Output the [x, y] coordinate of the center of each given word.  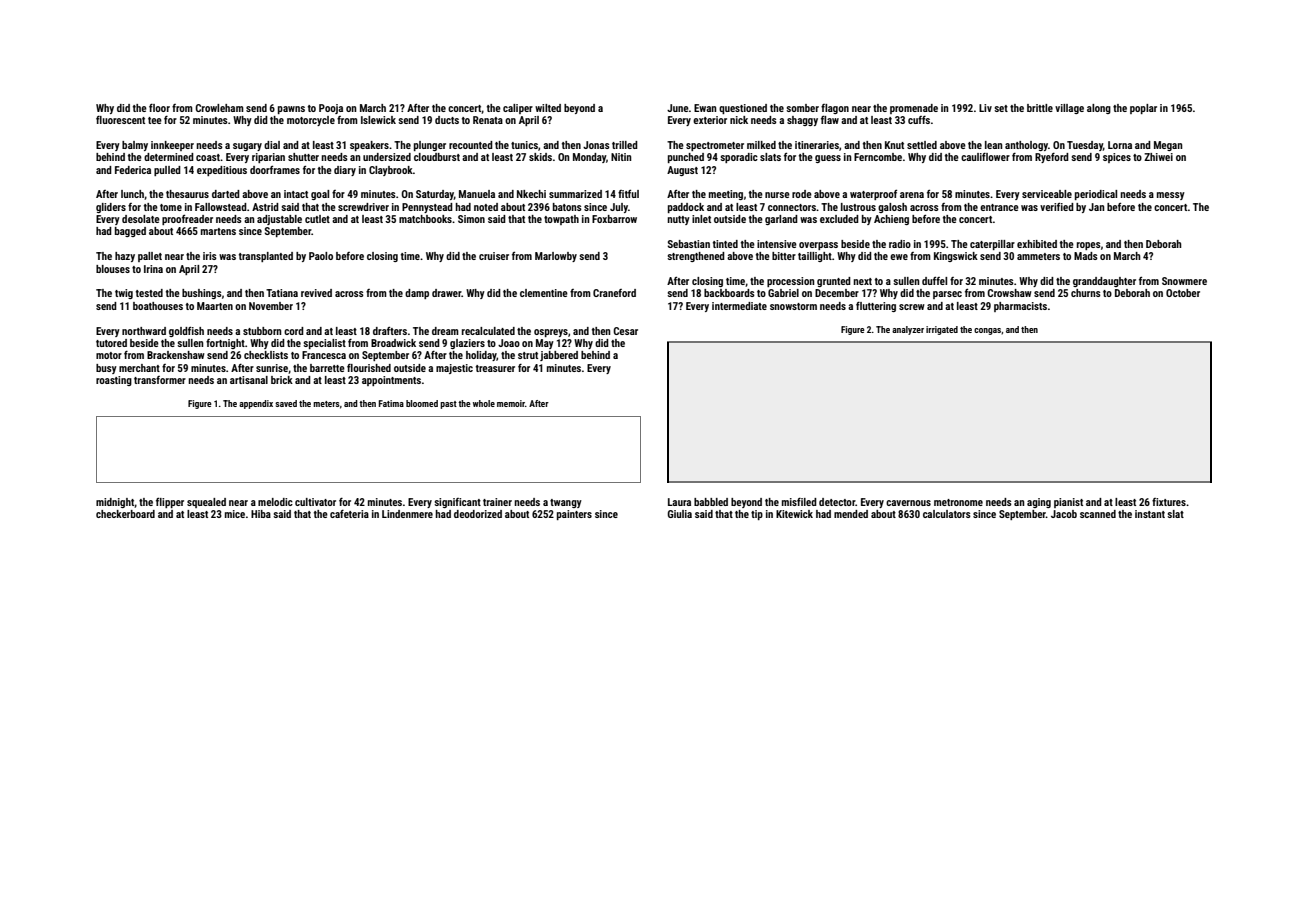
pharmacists [1020, 307]
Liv [985, 108]
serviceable [1047, 194]
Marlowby [556, 257]
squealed [206, 503]
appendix [256, 404]
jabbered [559, 356]
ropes [1089, 246]
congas [987, 331]
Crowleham [219, 108]
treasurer [495, 368]
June [678, 108]
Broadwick [393, 343]
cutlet [317, 219]
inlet [701, 219]
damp [417, 294]
